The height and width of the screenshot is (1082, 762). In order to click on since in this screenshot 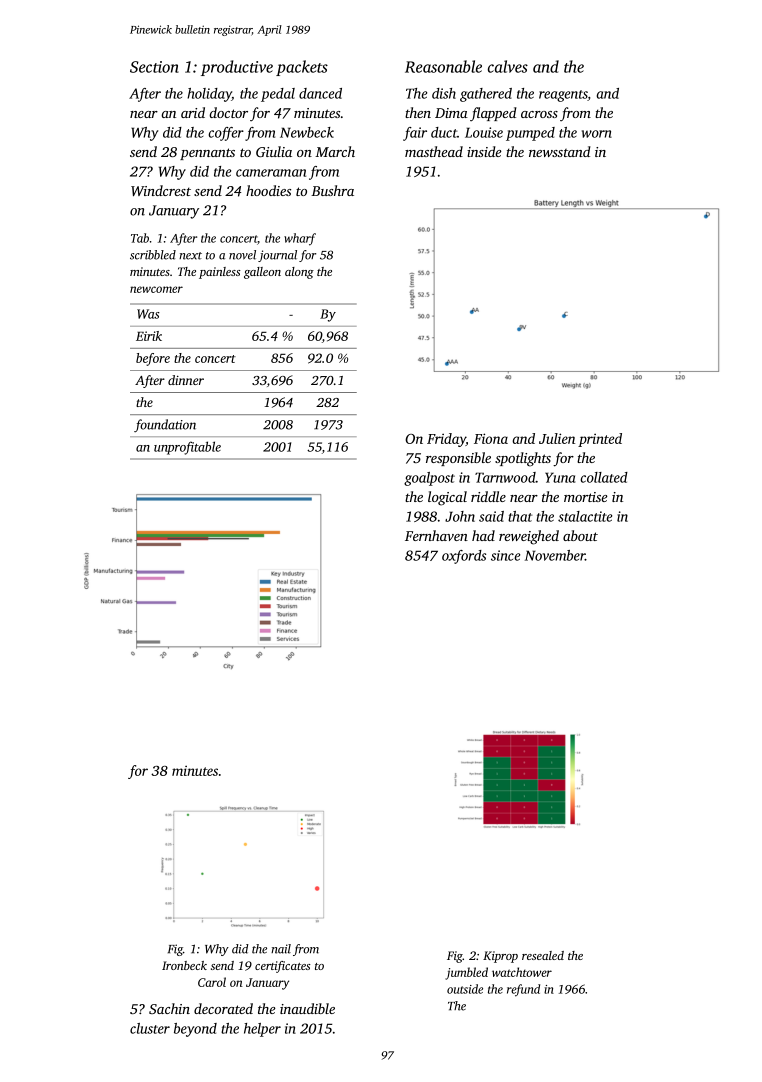, I will do `click(505, 555)`.
